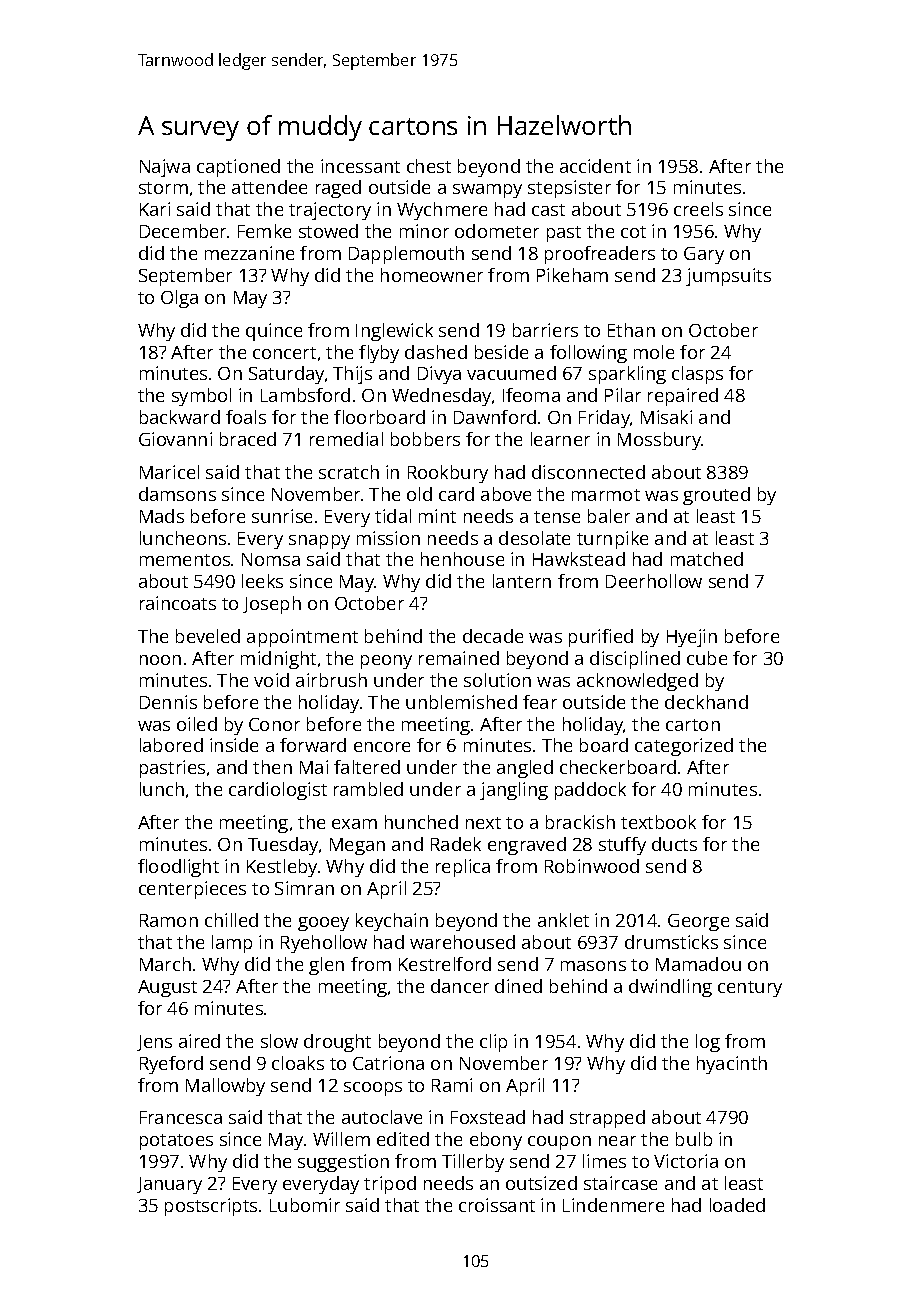 This screenshot has height=1314, width=924. I want to click on cast, so click(548, 210).
